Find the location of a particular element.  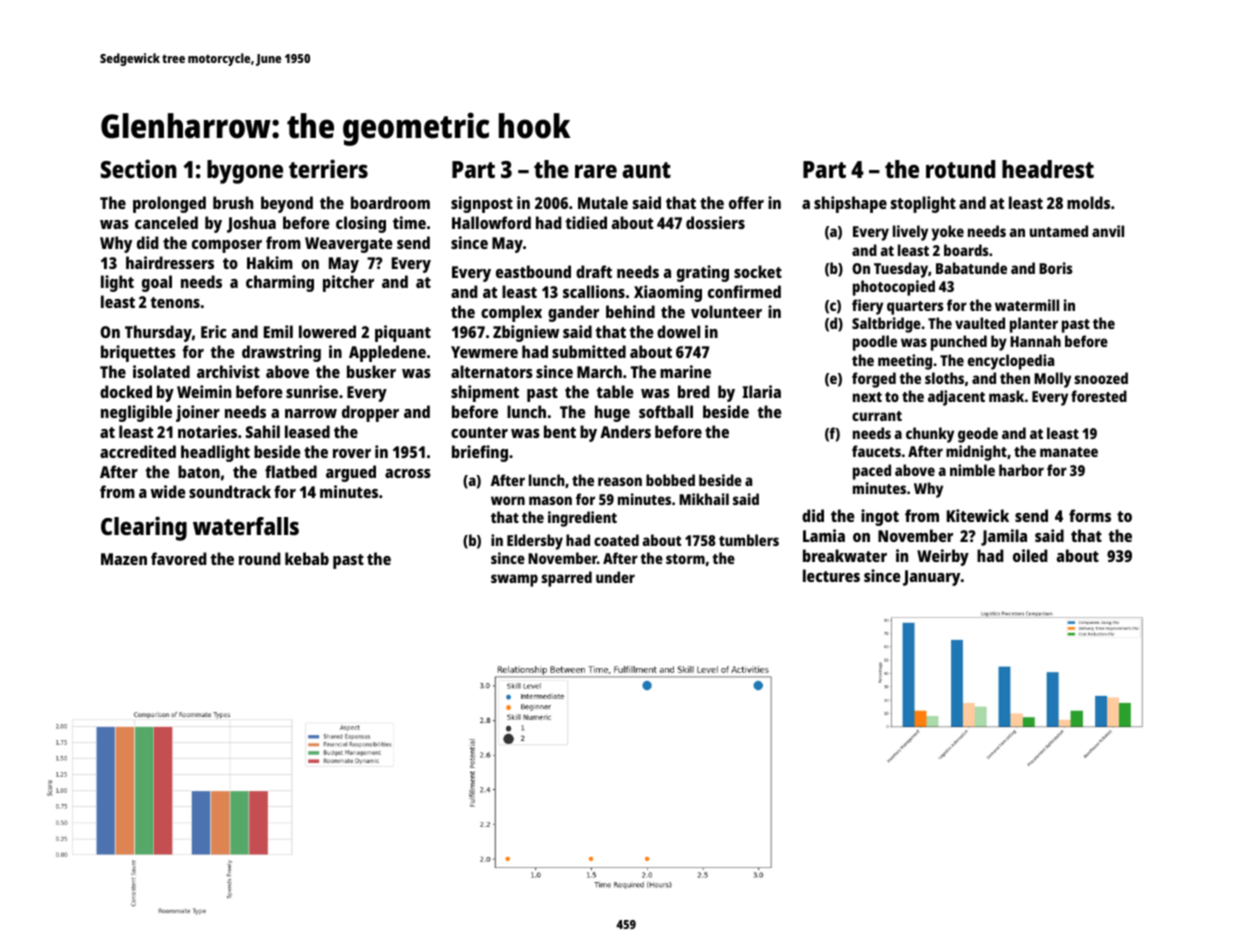

faucets is located at coordinates (876, 451).
